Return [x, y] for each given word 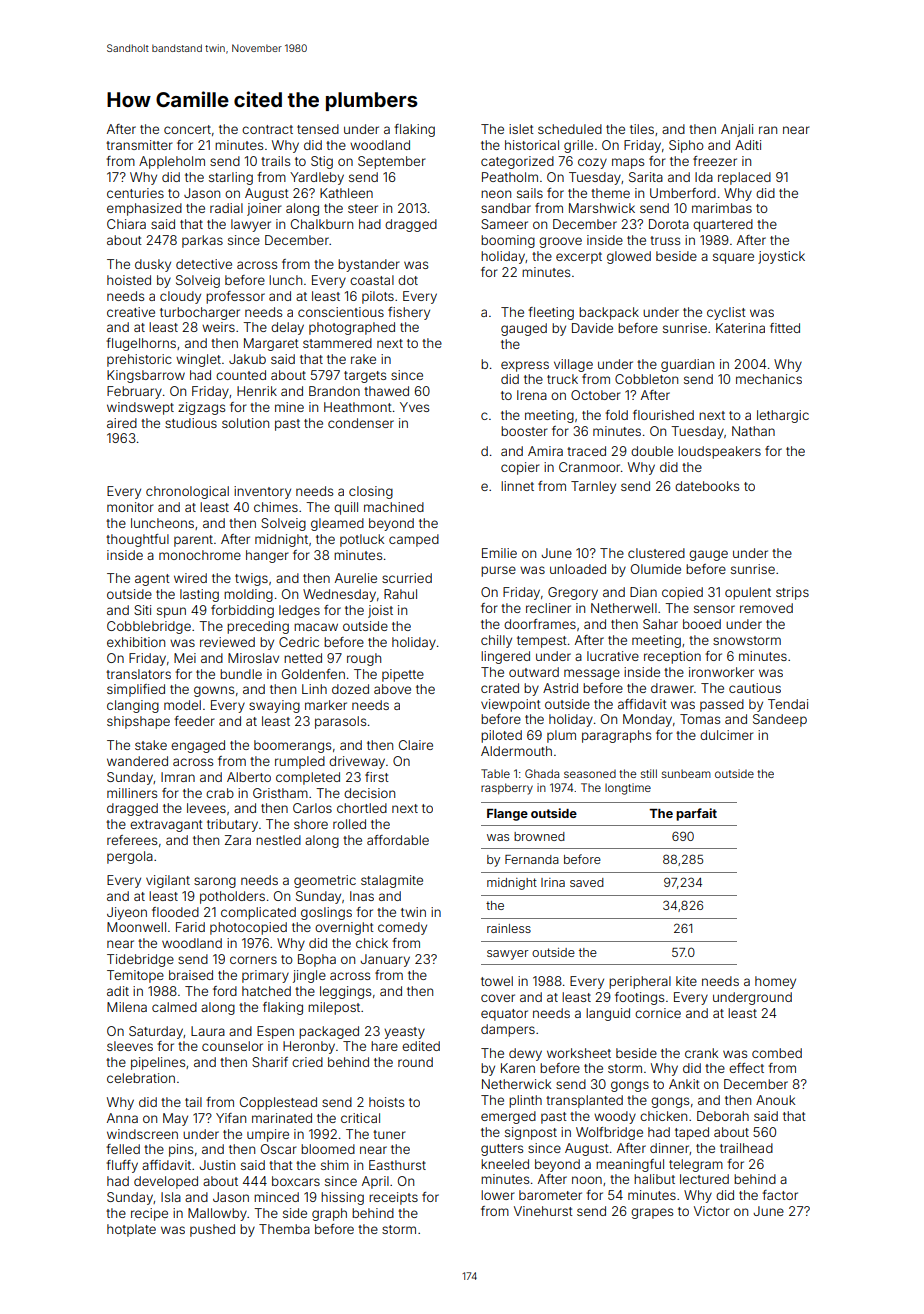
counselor [232, 1046]
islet [521, 129]
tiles [642, 129]
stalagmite [392, 881]
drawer [672, 688]
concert [187, 129]
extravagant [166, 826]
